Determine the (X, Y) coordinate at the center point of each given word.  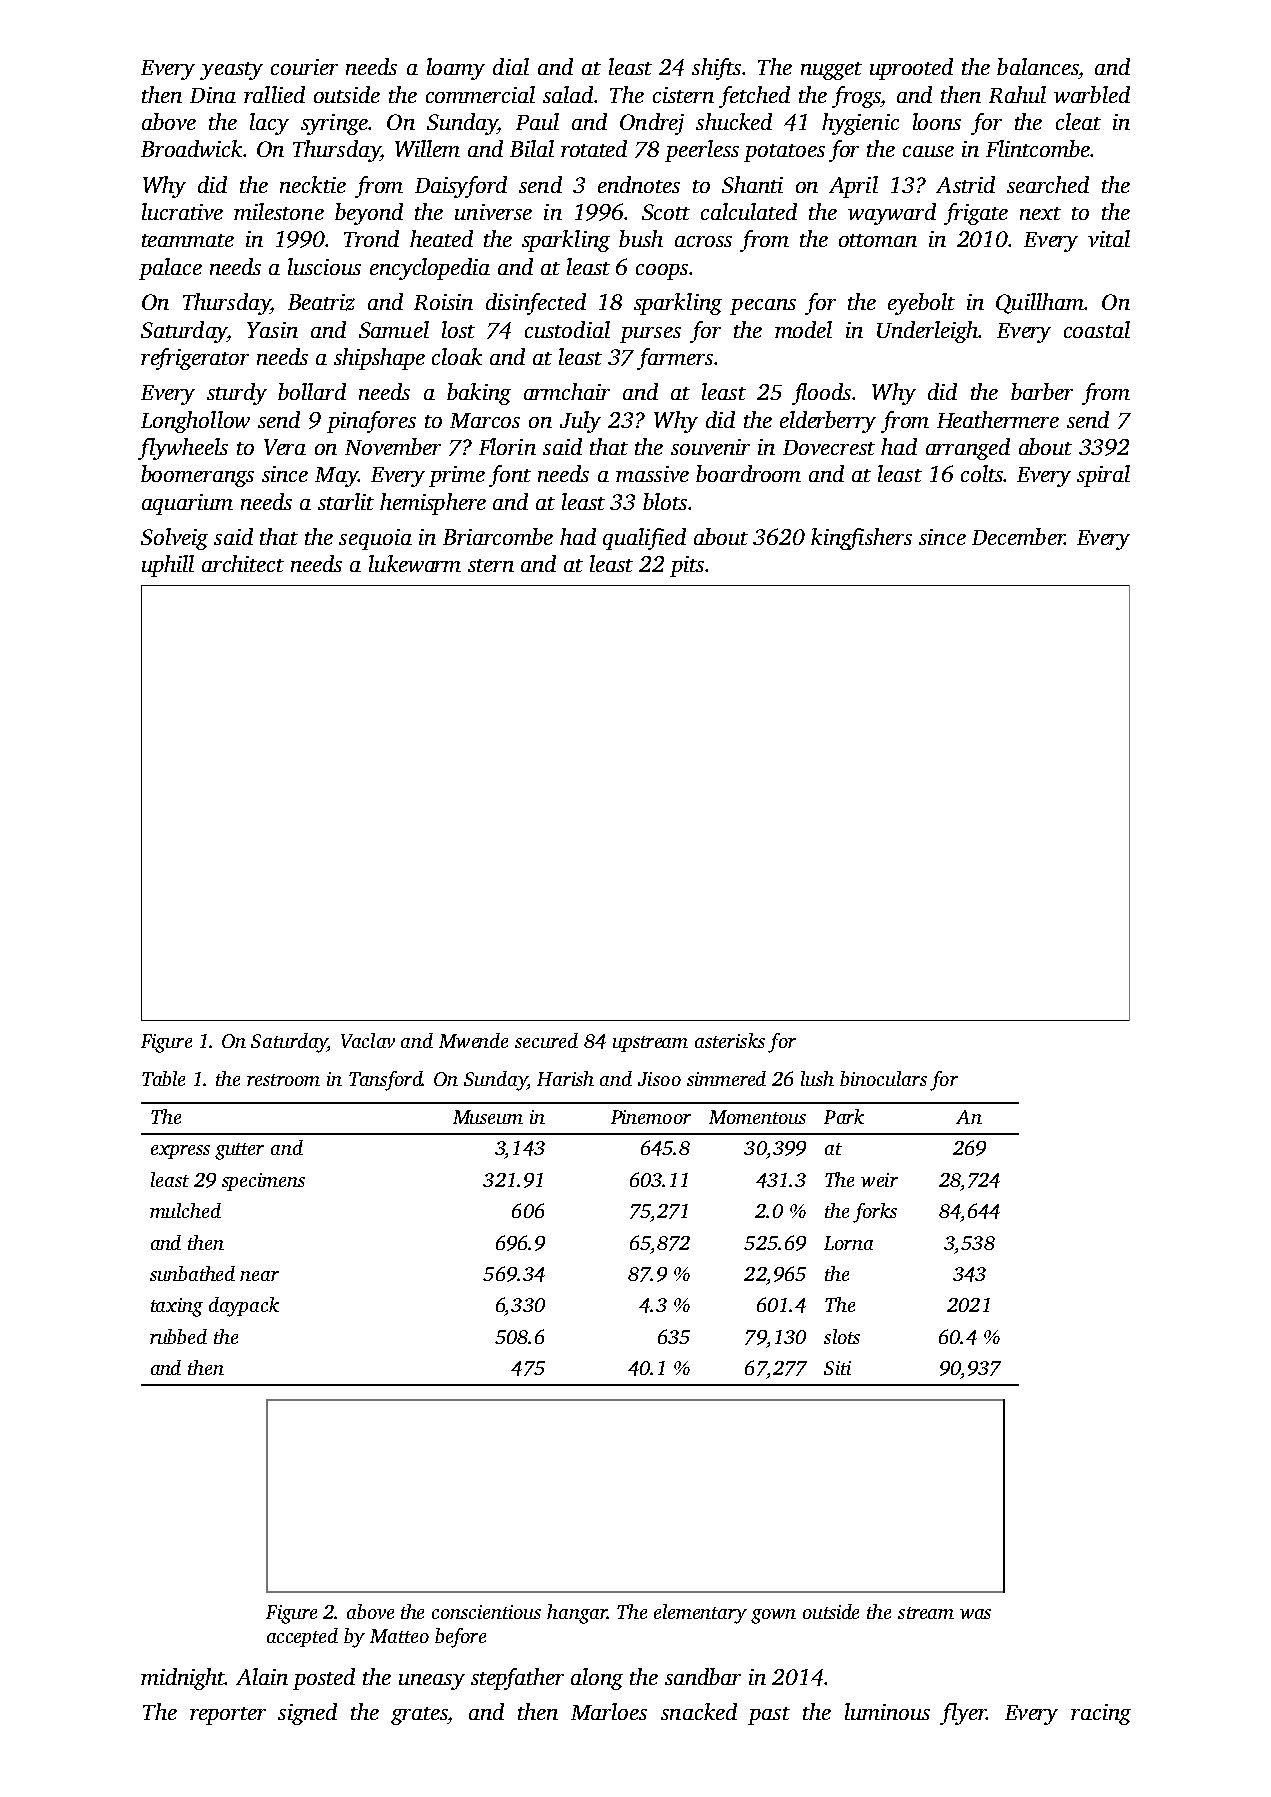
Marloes (609, 1711)
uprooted (911, 69)
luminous (887, 1711)
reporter (228, 1716)
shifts (716, 69)
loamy (456, 69)
